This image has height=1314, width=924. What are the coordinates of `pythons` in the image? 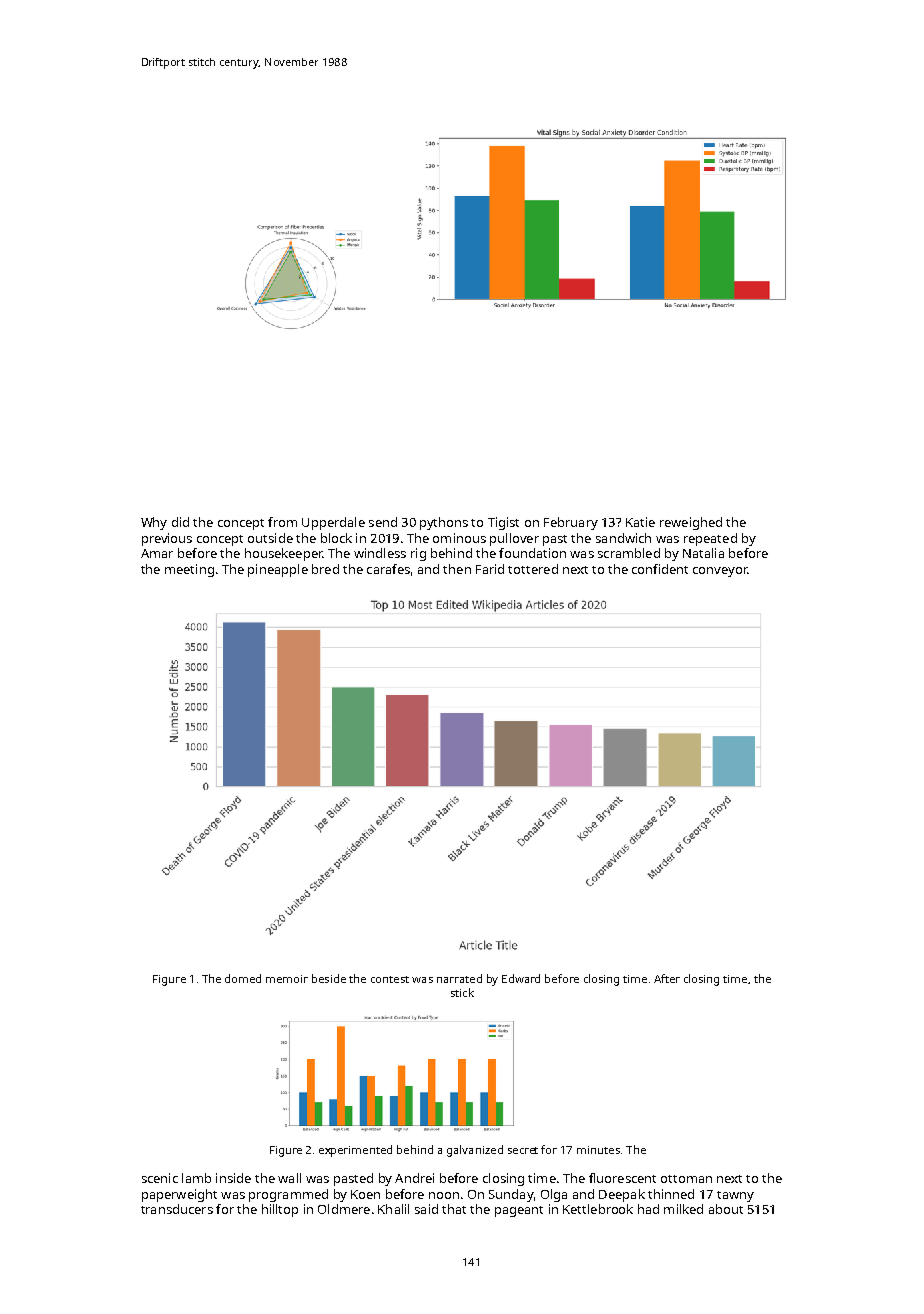 It's located at (444, 523).
